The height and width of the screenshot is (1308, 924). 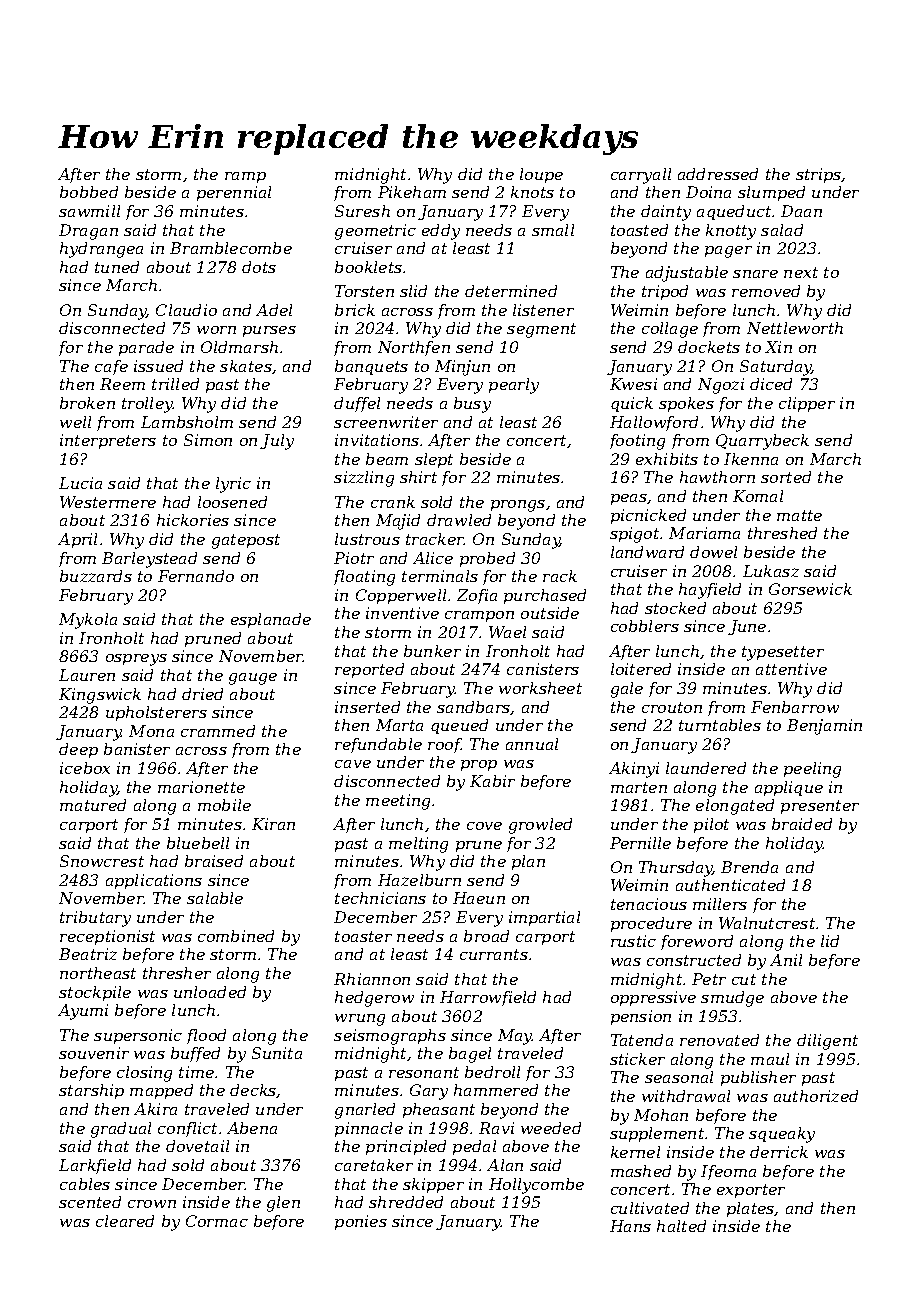 What do you see at coordinates (215, 898) in the screenshot?
I see `salable` at bounding box center [215, 898].
